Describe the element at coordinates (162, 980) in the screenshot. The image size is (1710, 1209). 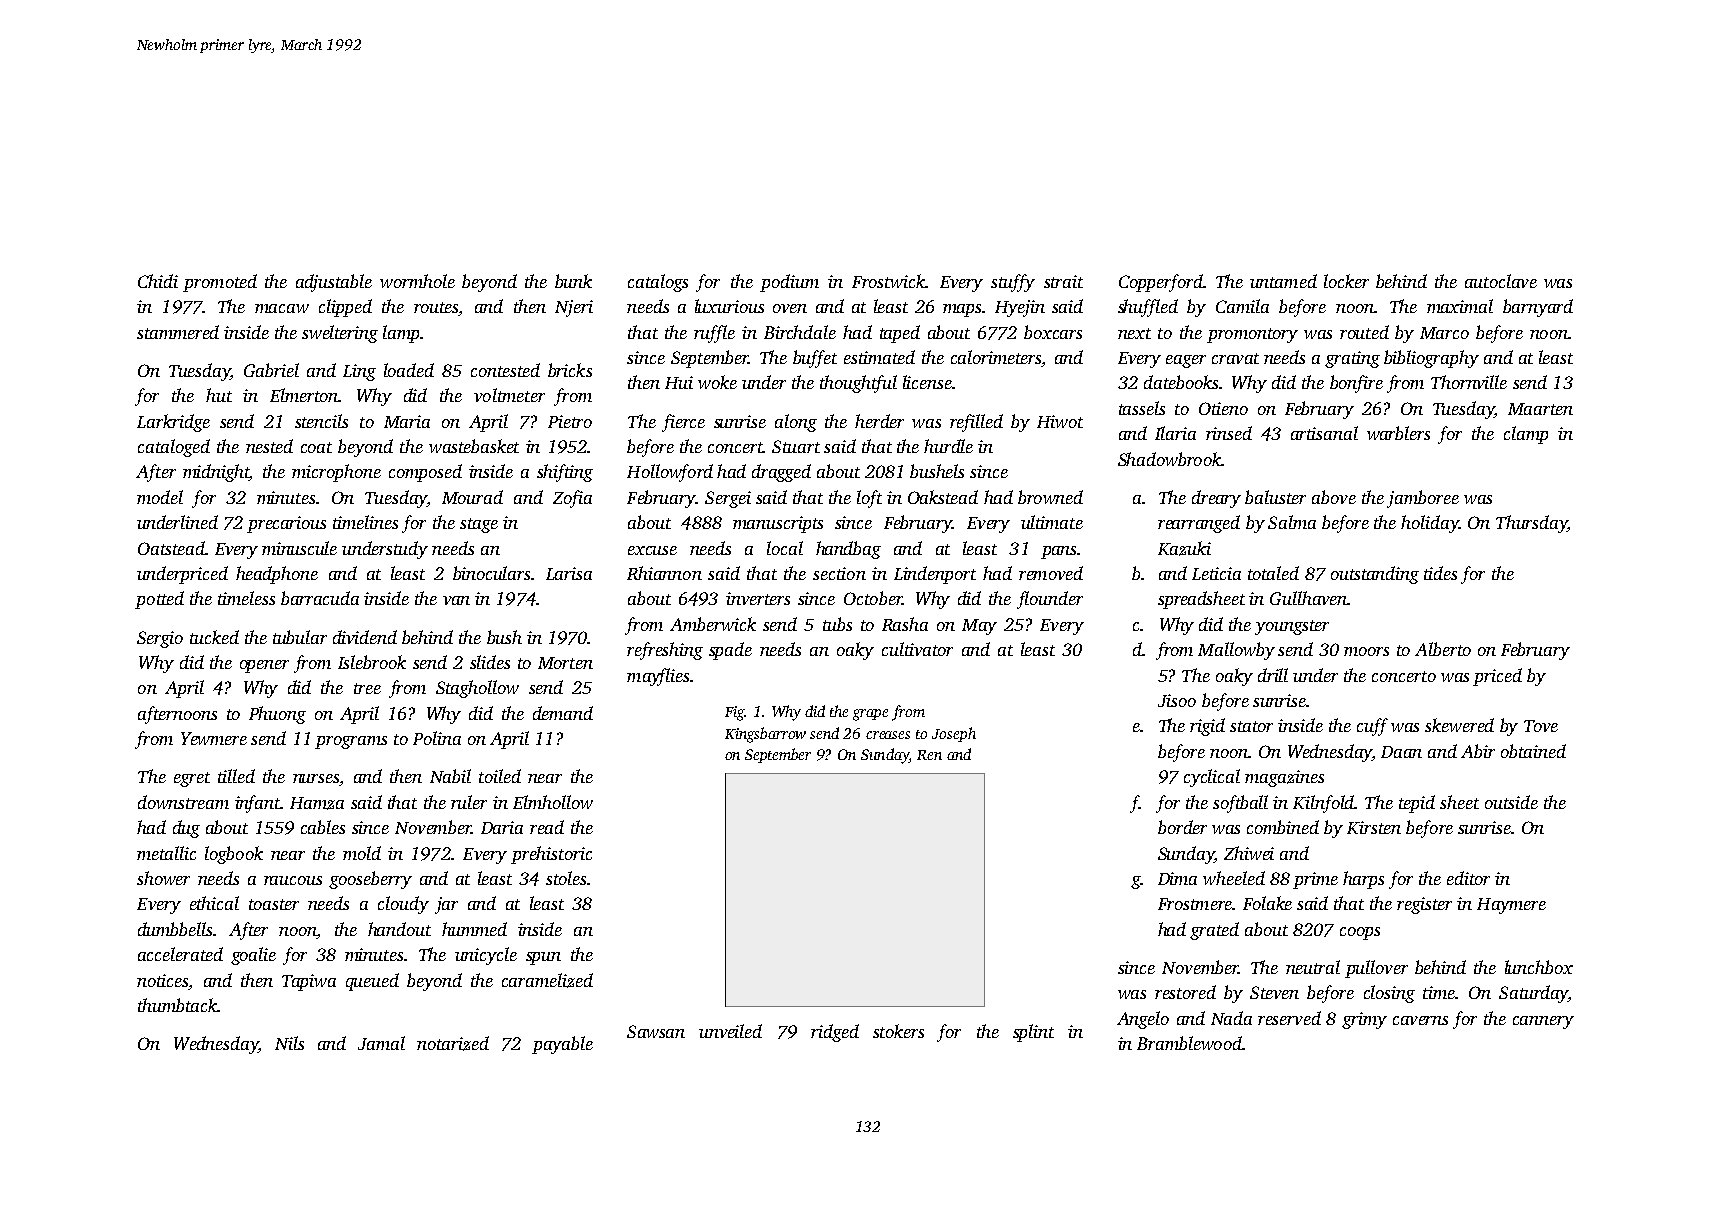
I see `notices` at that location.
